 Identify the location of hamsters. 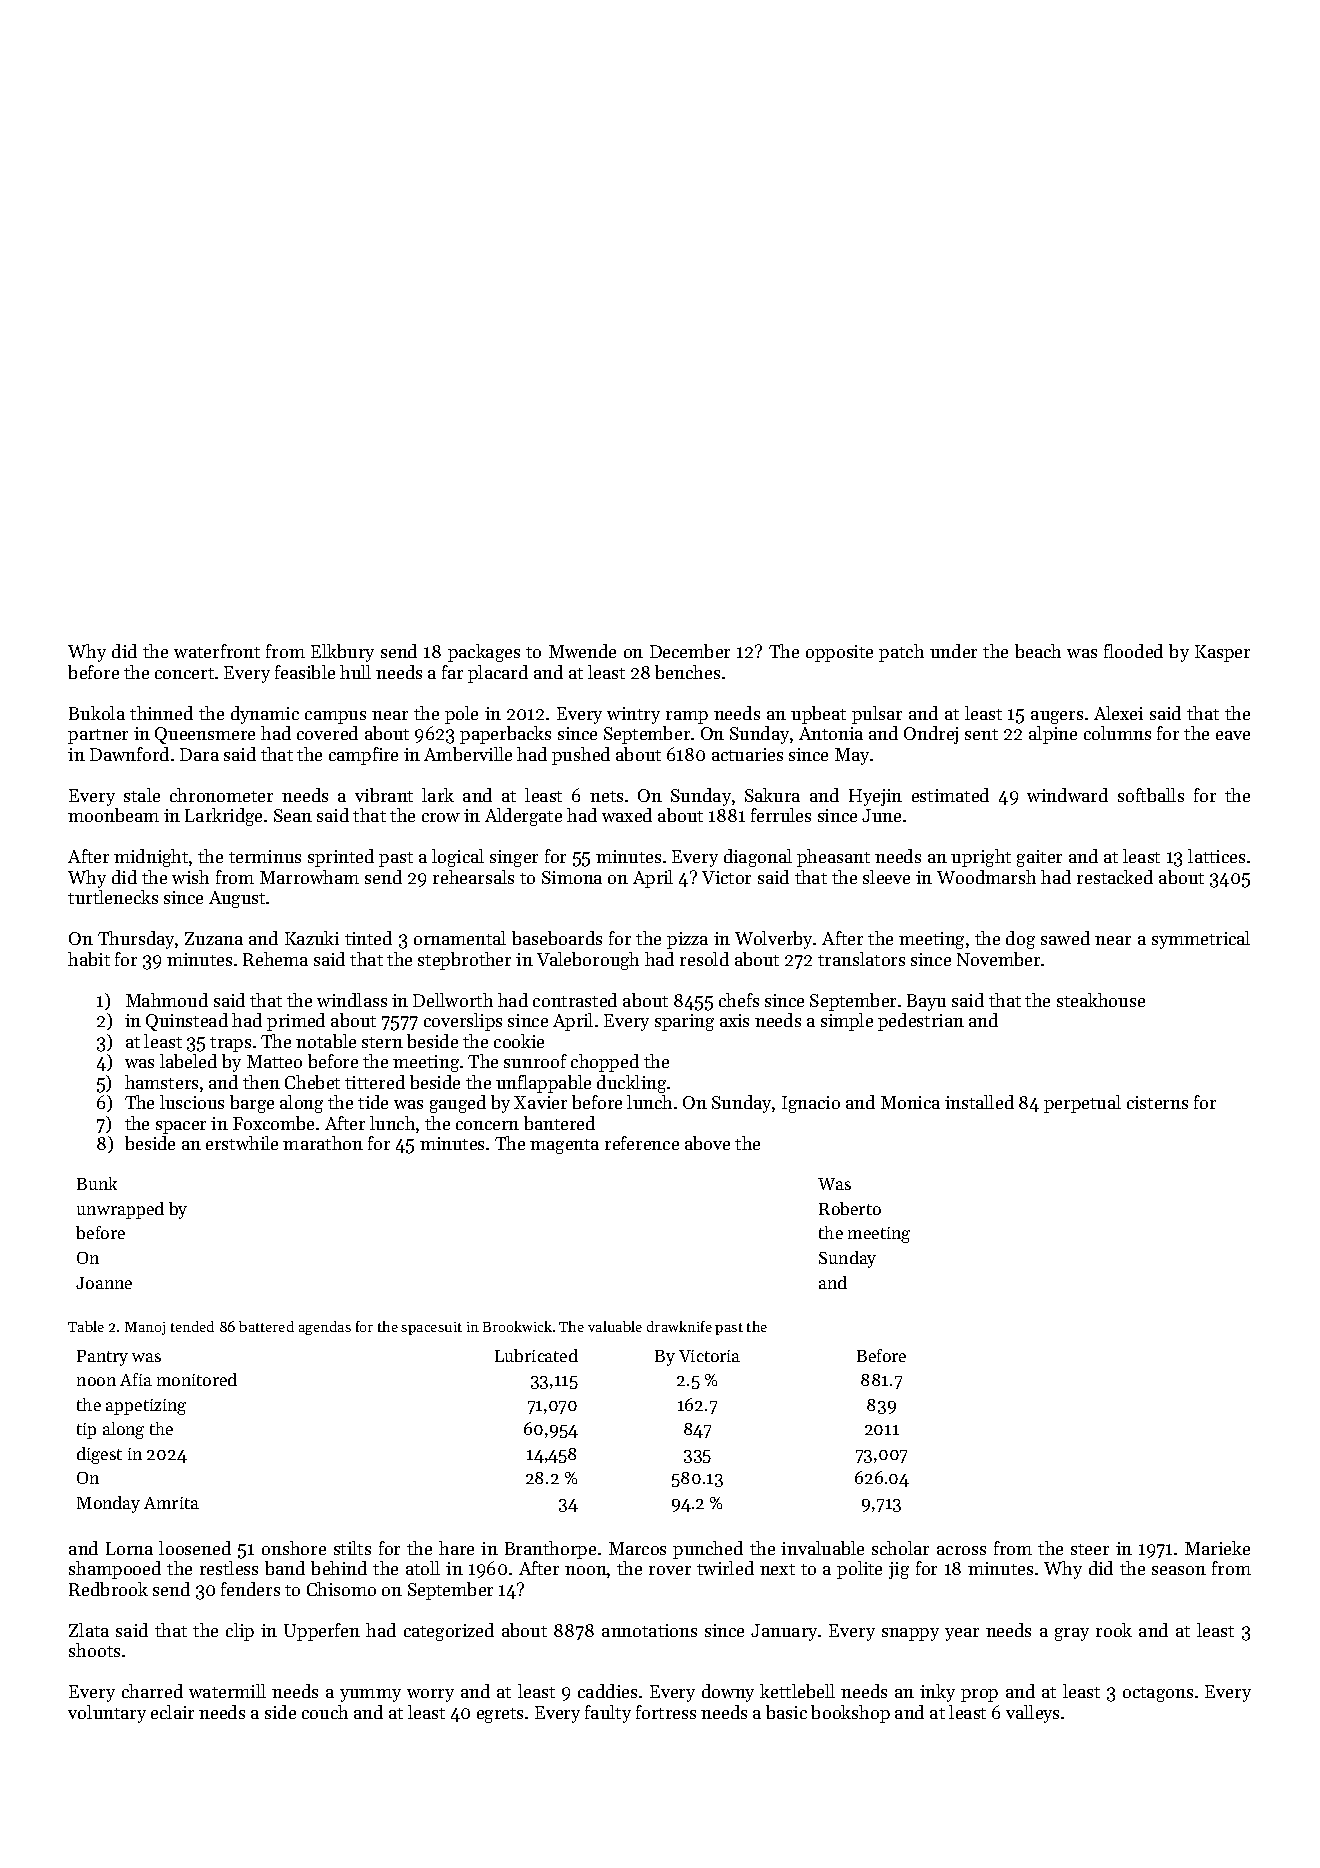
(161, 1082).
